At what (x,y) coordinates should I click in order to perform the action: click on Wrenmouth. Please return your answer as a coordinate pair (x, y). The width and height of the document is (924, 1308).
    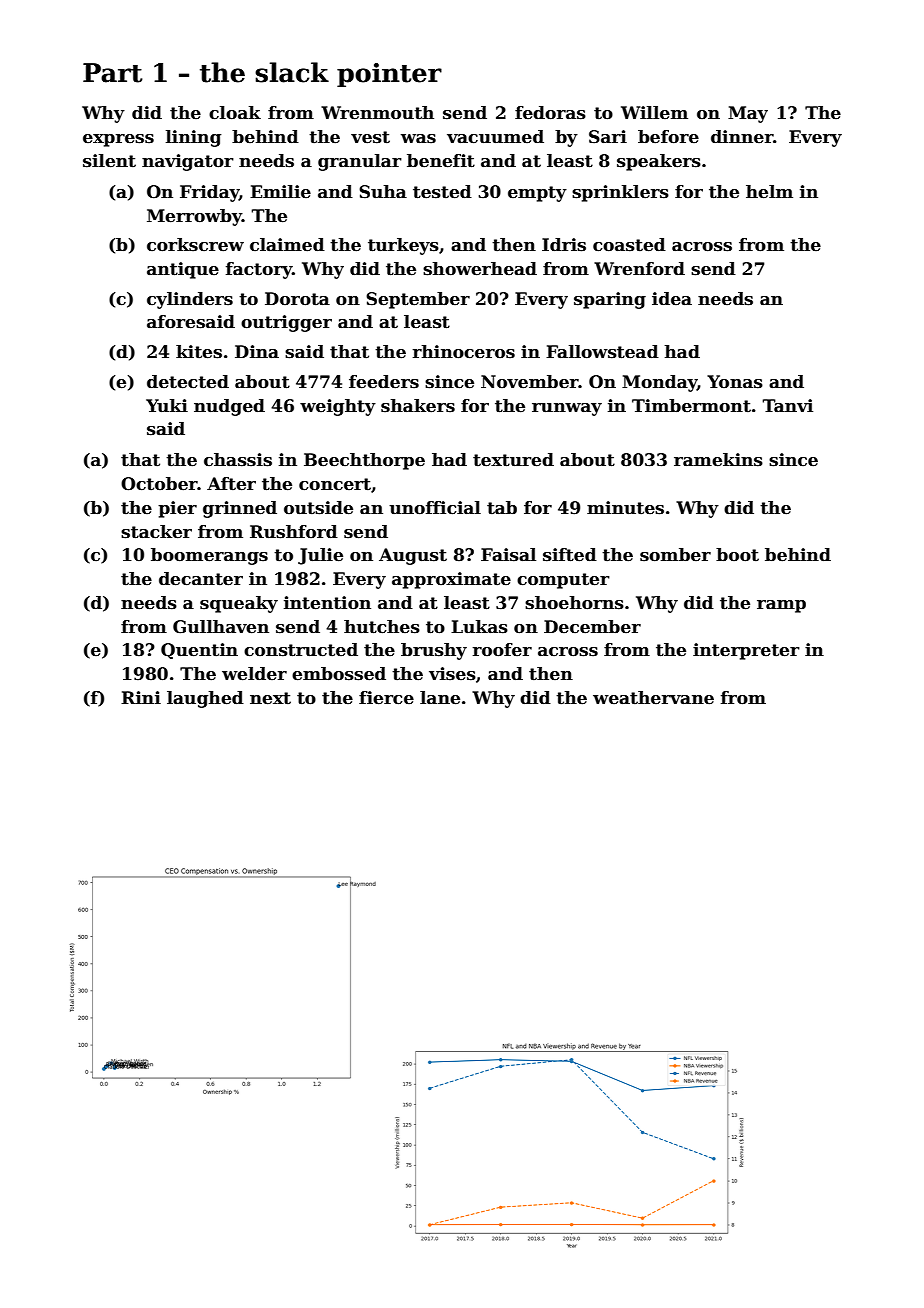
    Looking at the image, I should click on (377, 113).
